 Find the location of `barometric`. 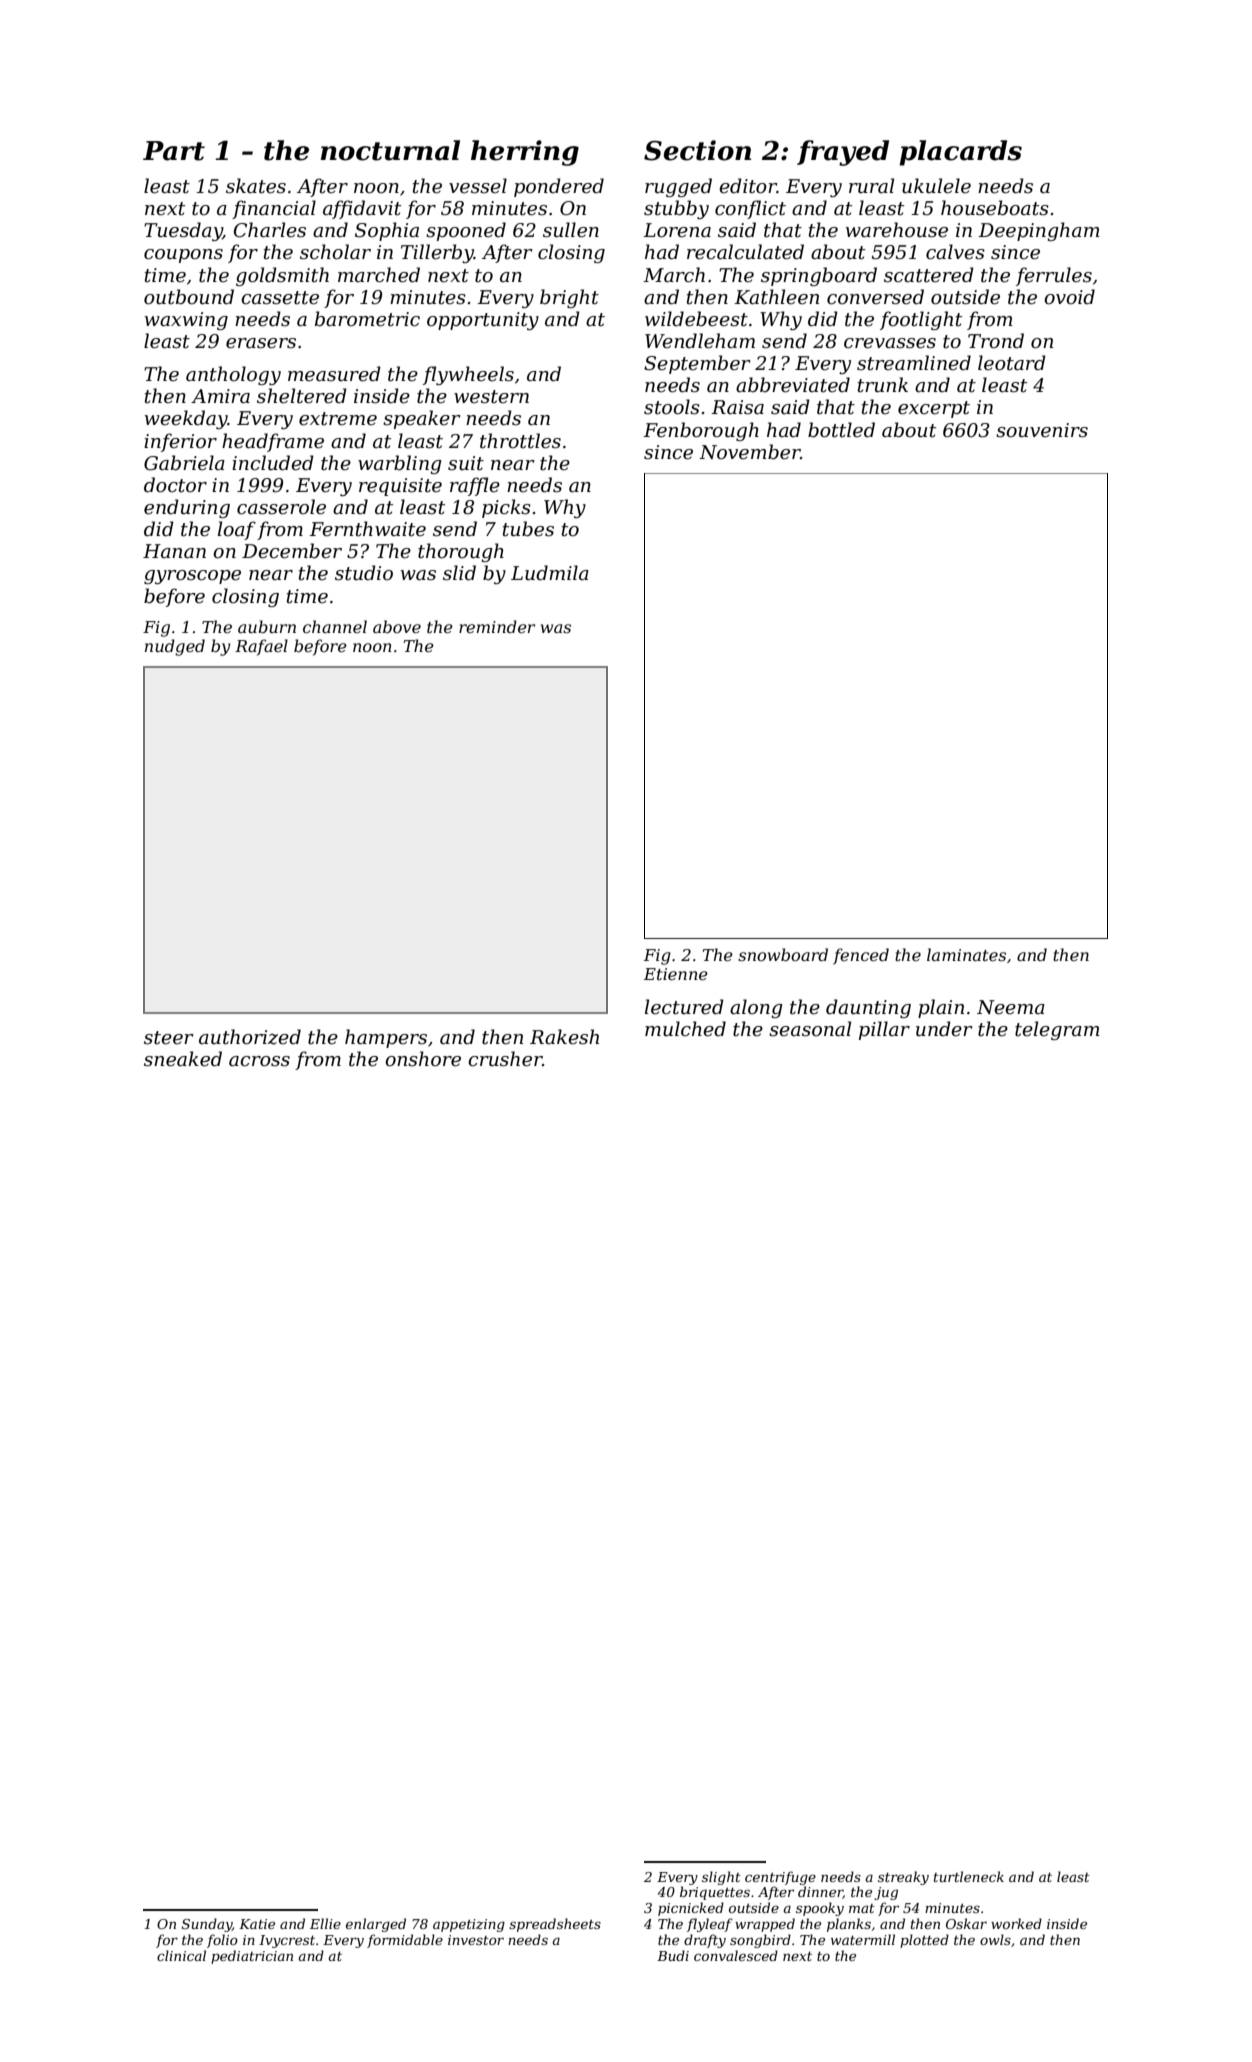

barometric is located at coordinates (367, 319).
